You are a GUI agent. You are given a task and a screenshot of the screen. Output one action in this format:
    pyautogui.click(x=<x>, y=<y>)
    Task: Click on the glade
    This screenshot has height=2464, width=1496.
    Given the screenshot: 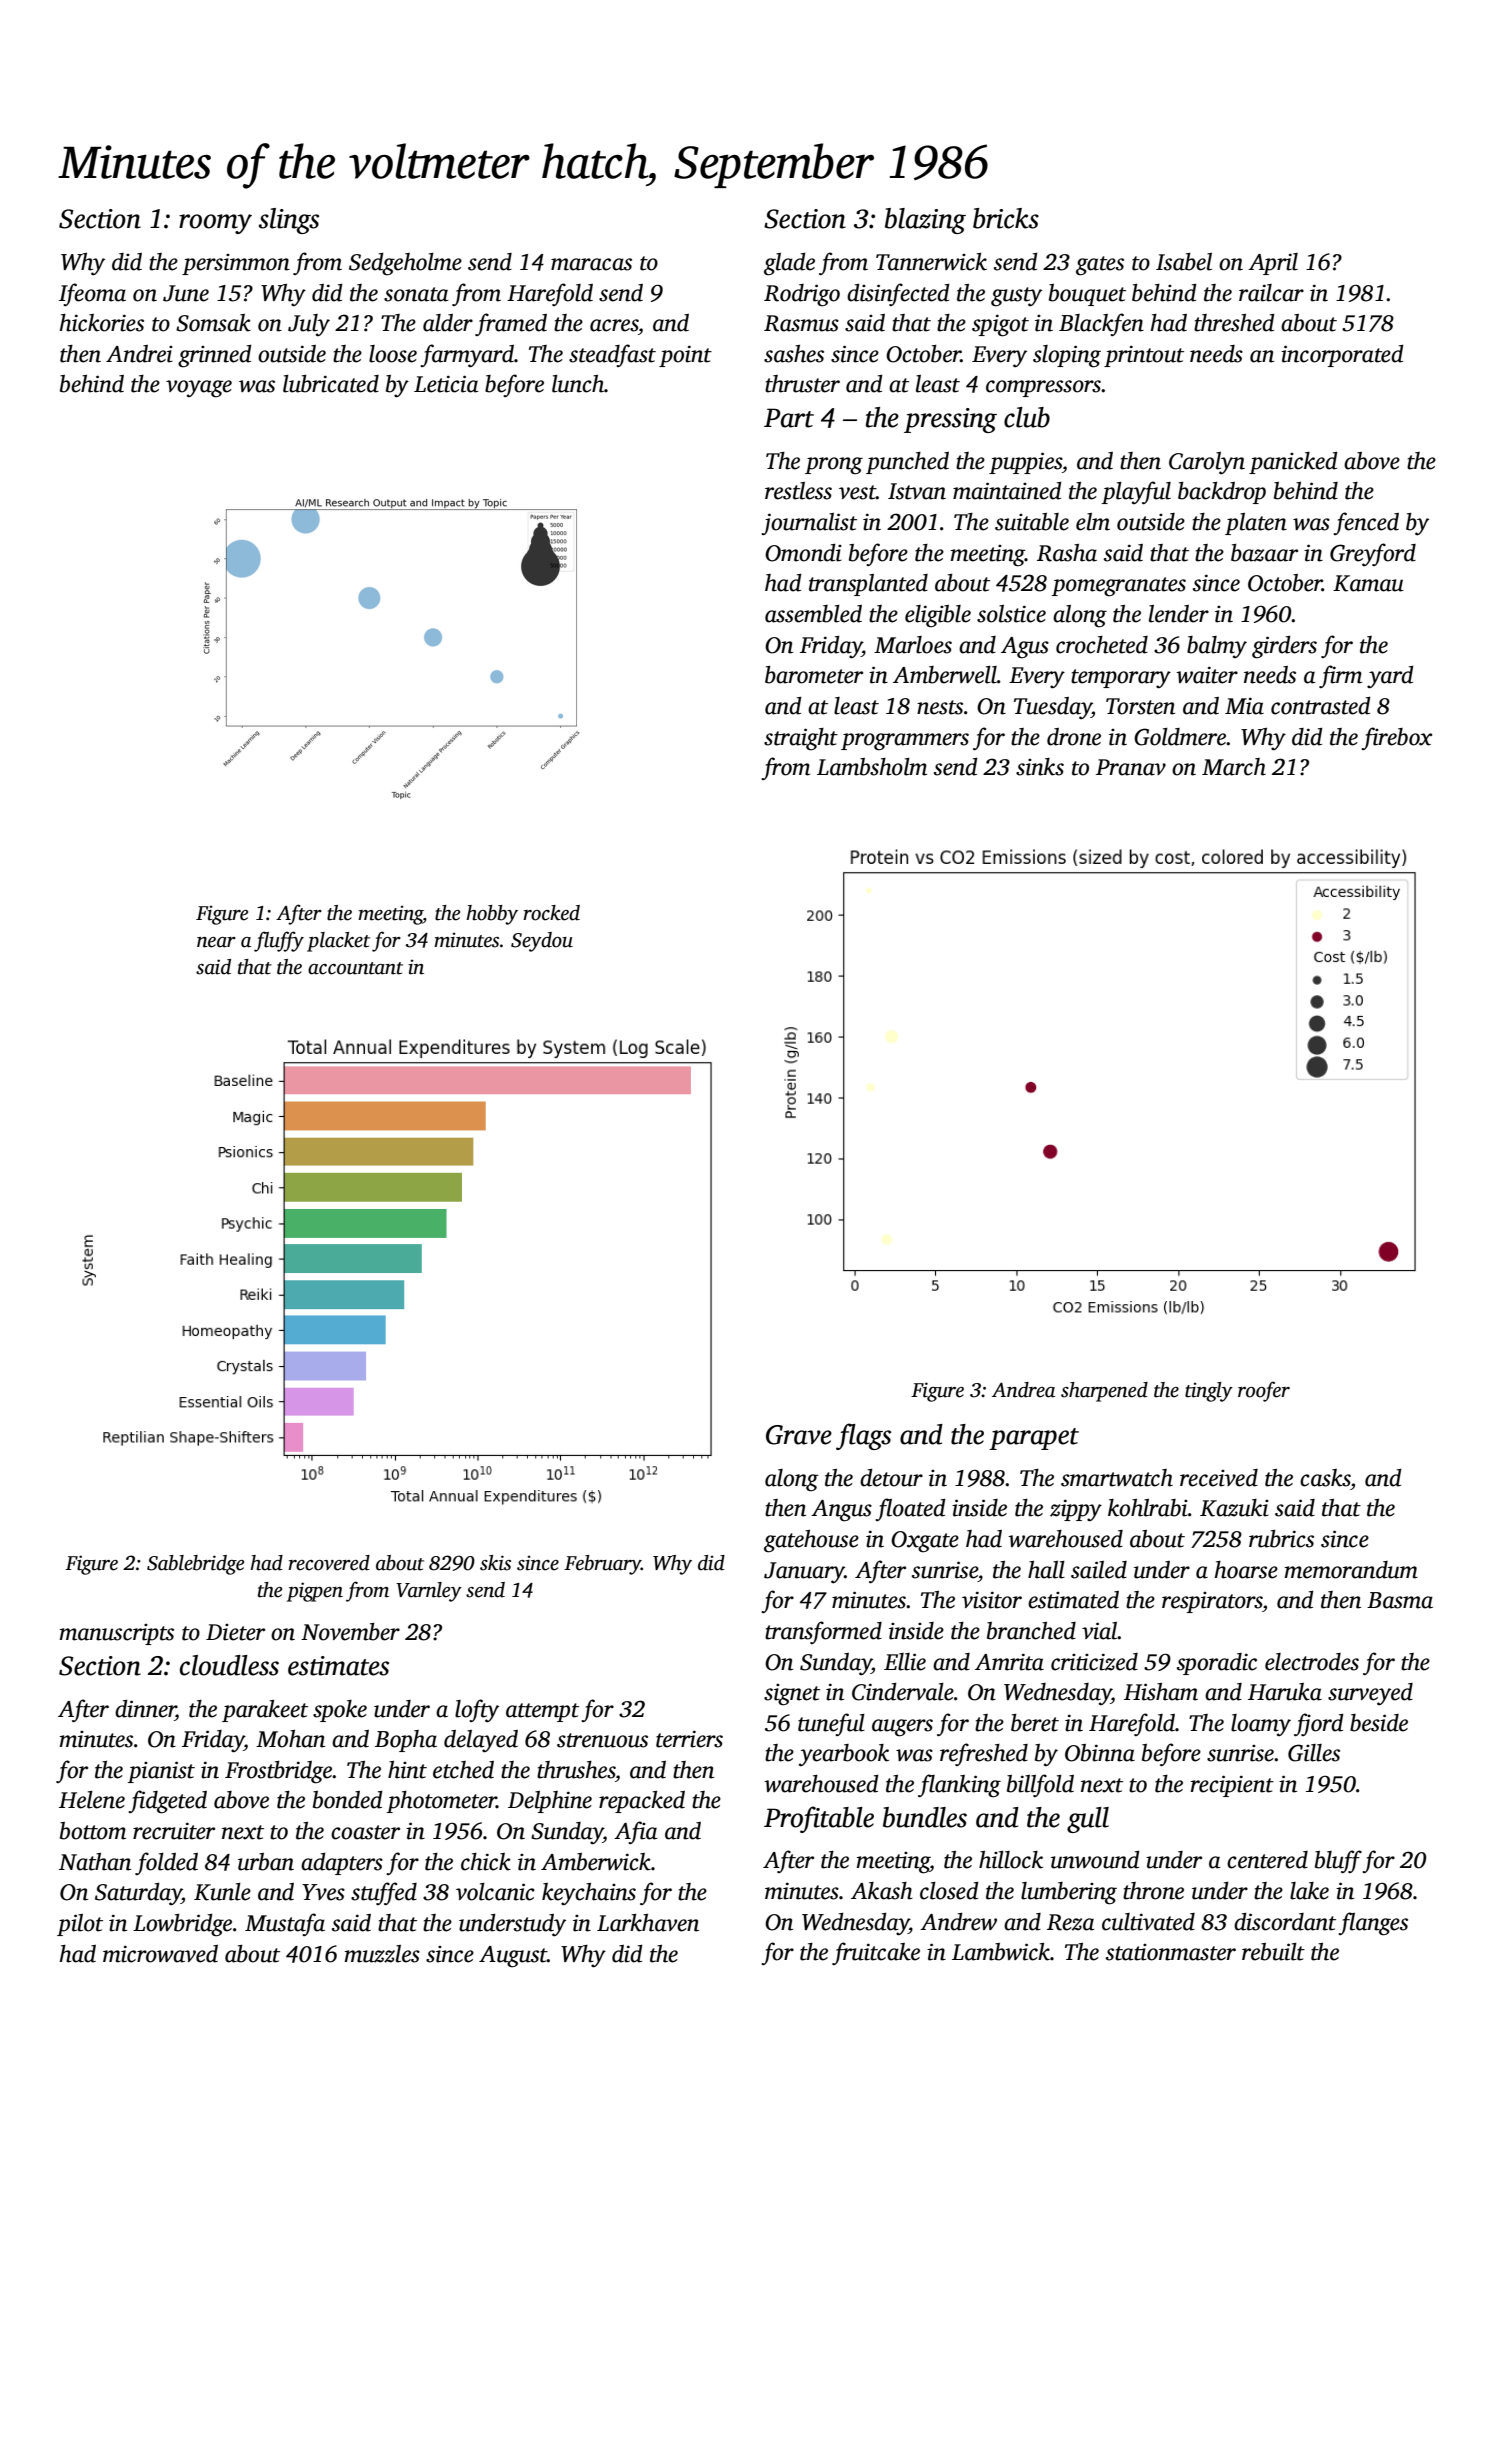 What is the action you would take?
    pyautogui.click(x=789, y=264)
